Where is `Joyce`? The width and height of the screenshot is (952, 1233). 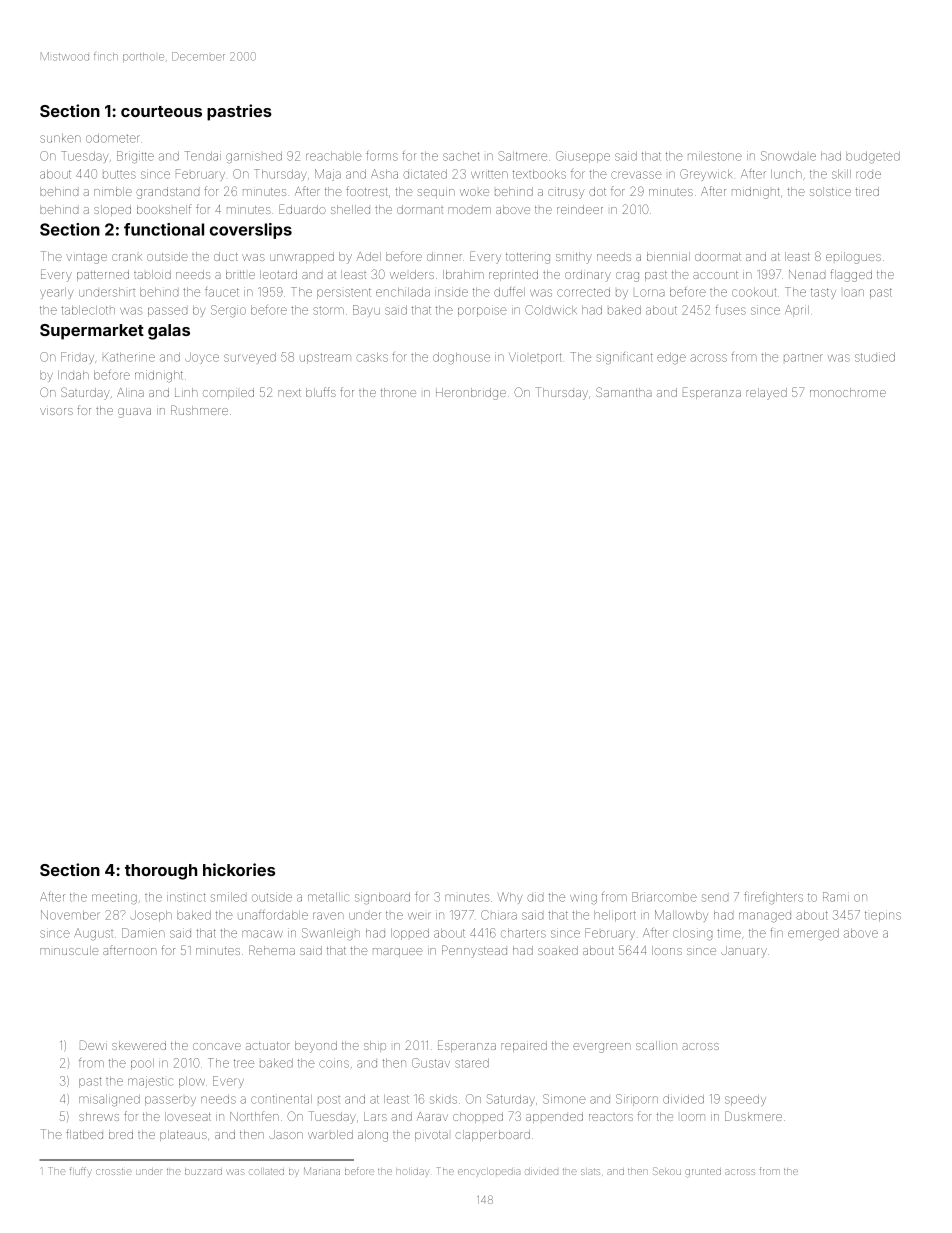
Joyce is located at coordinates (202, 358).
